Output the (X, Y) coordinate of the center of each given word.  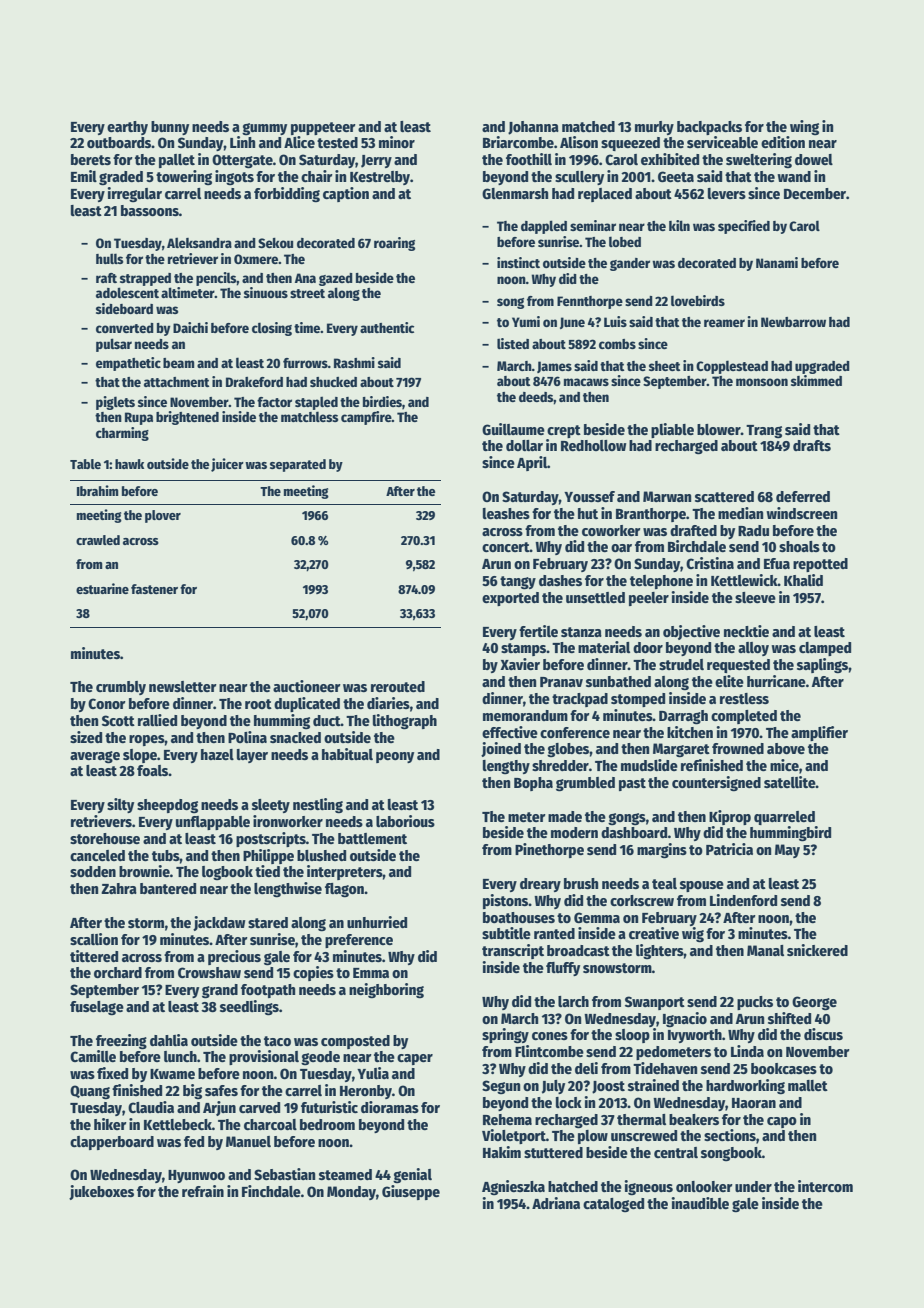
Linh (242, 142)
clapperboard (112, 1143)
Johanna (533, 128)
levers (727, 193)
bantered (168, 888)
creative (654, 933)
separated (298, 465)
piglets (115, 403)
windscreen (801, 513)
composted (355, 1042)
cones (550, 1036)
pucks (755, 1003)
